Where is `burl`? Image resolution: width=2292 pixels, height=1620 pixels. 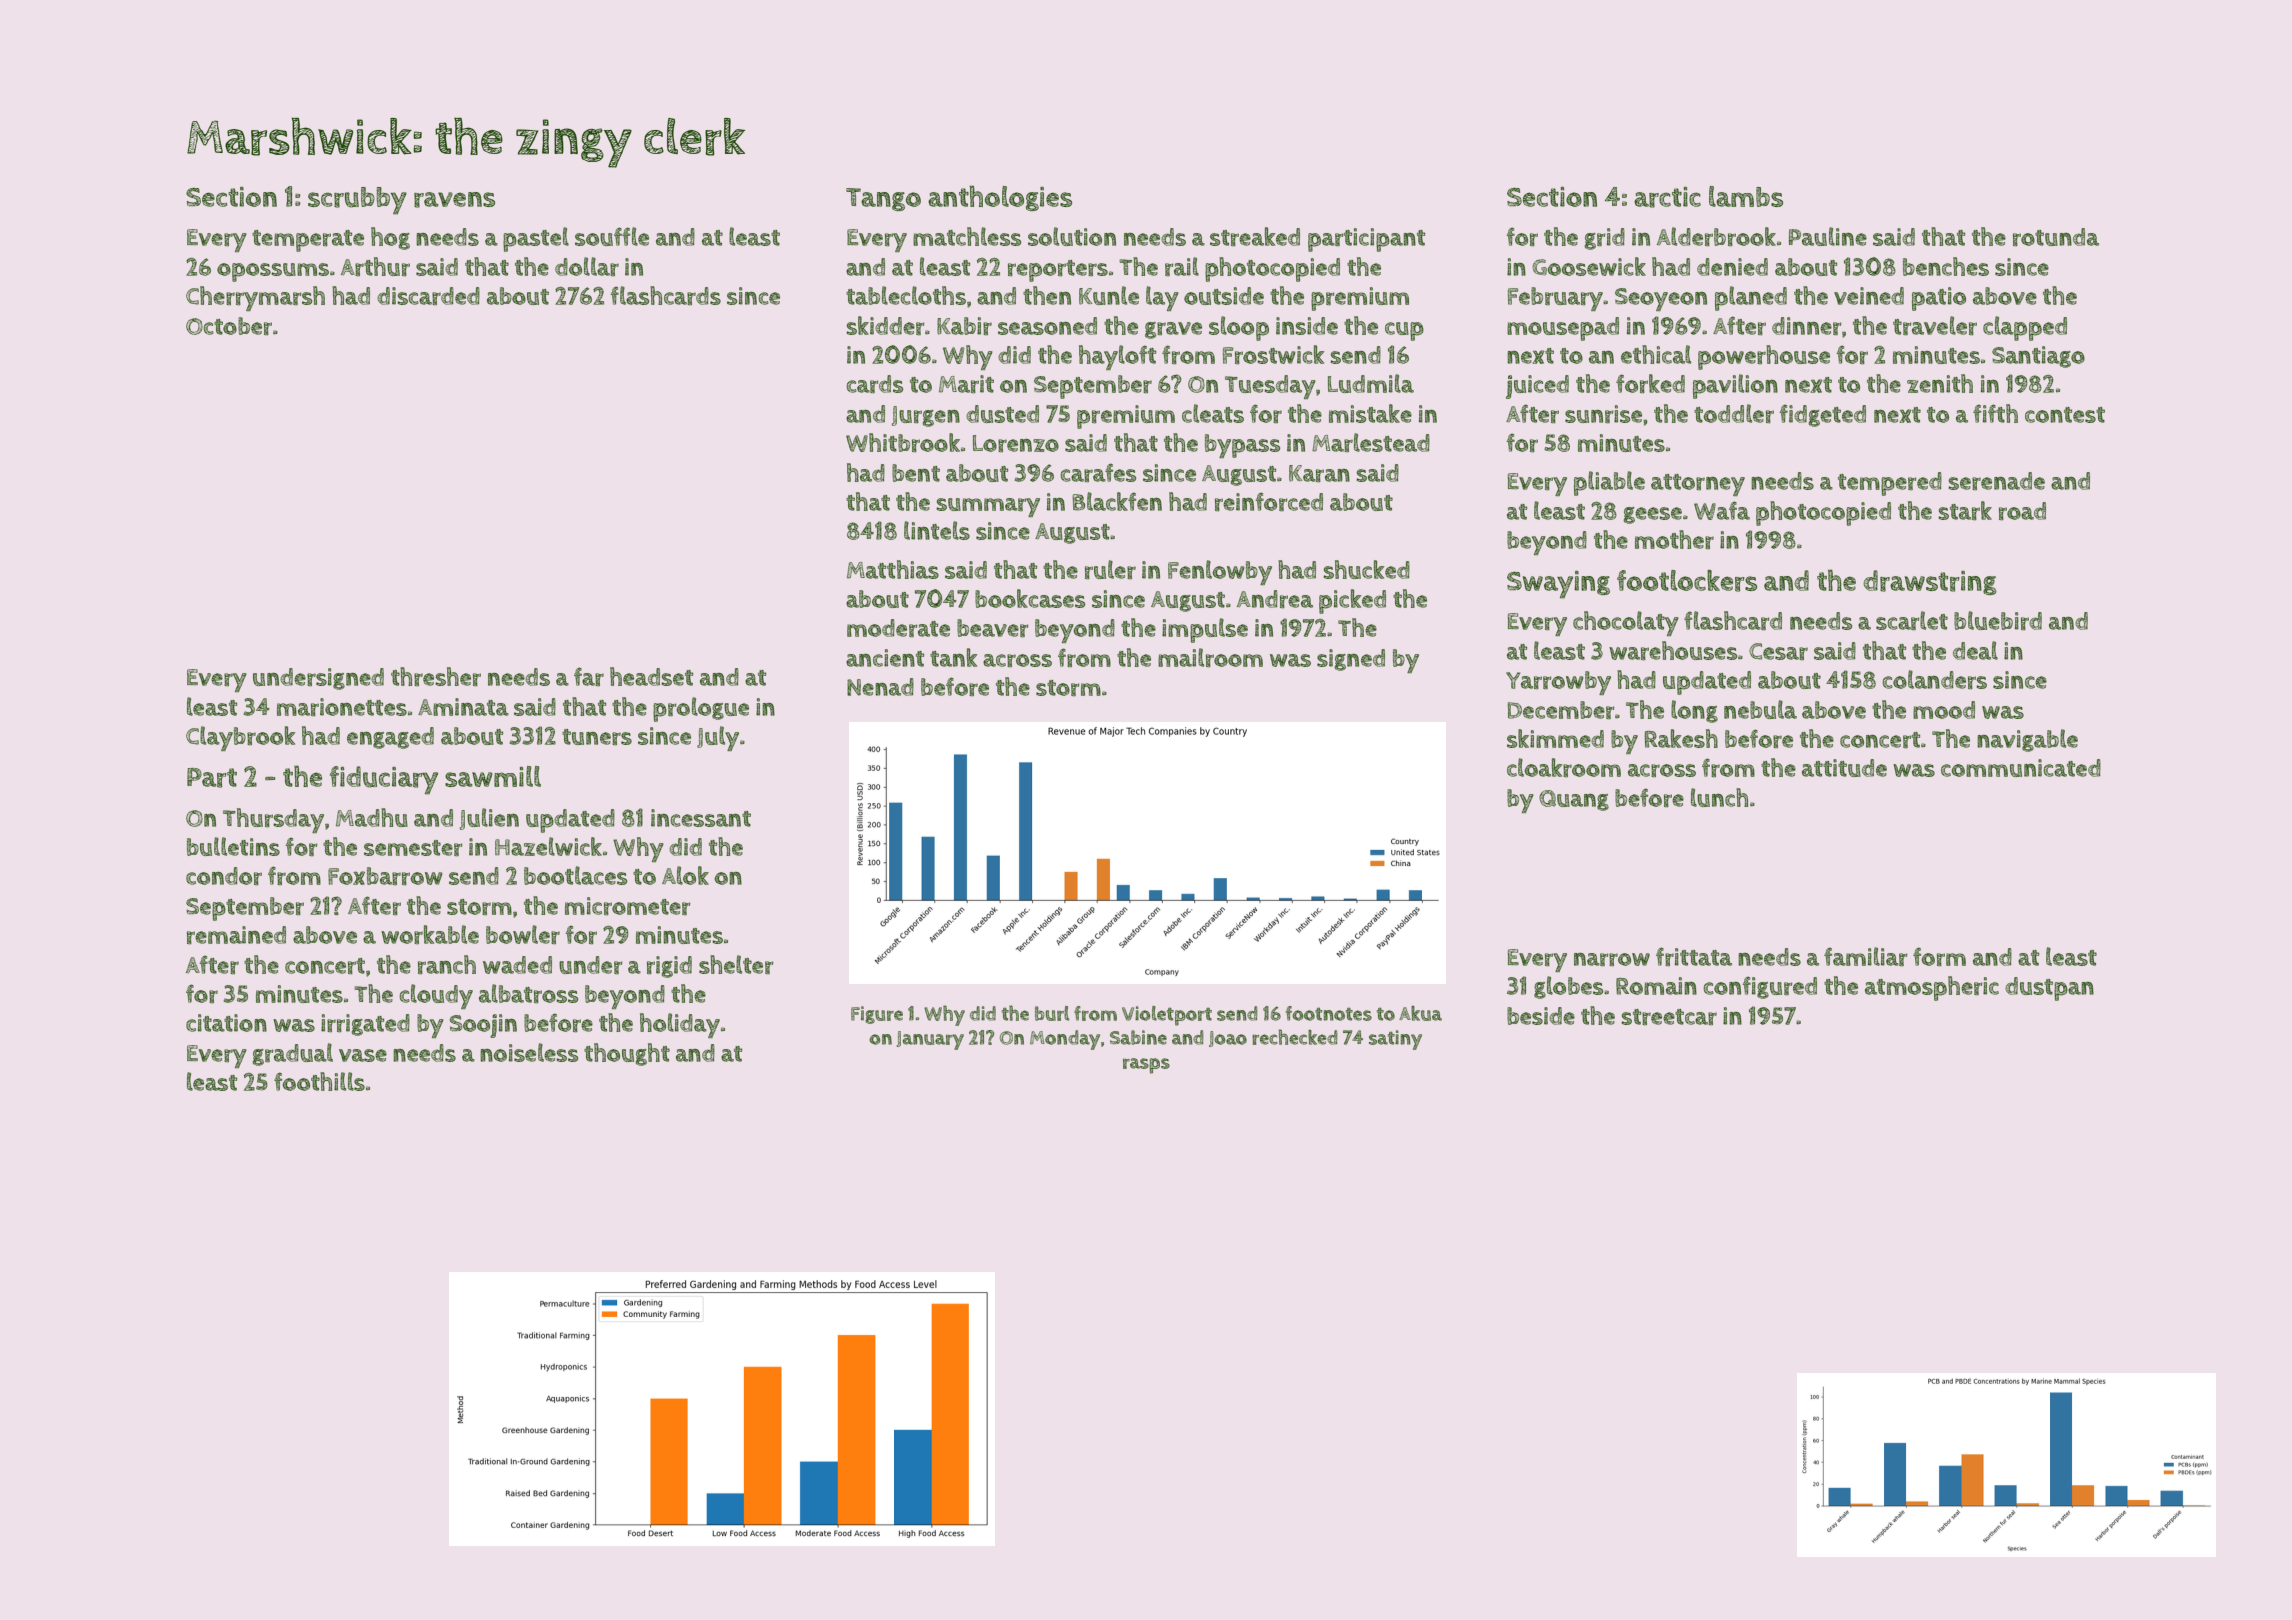
burl is located at coordinates (1052, 1013).
